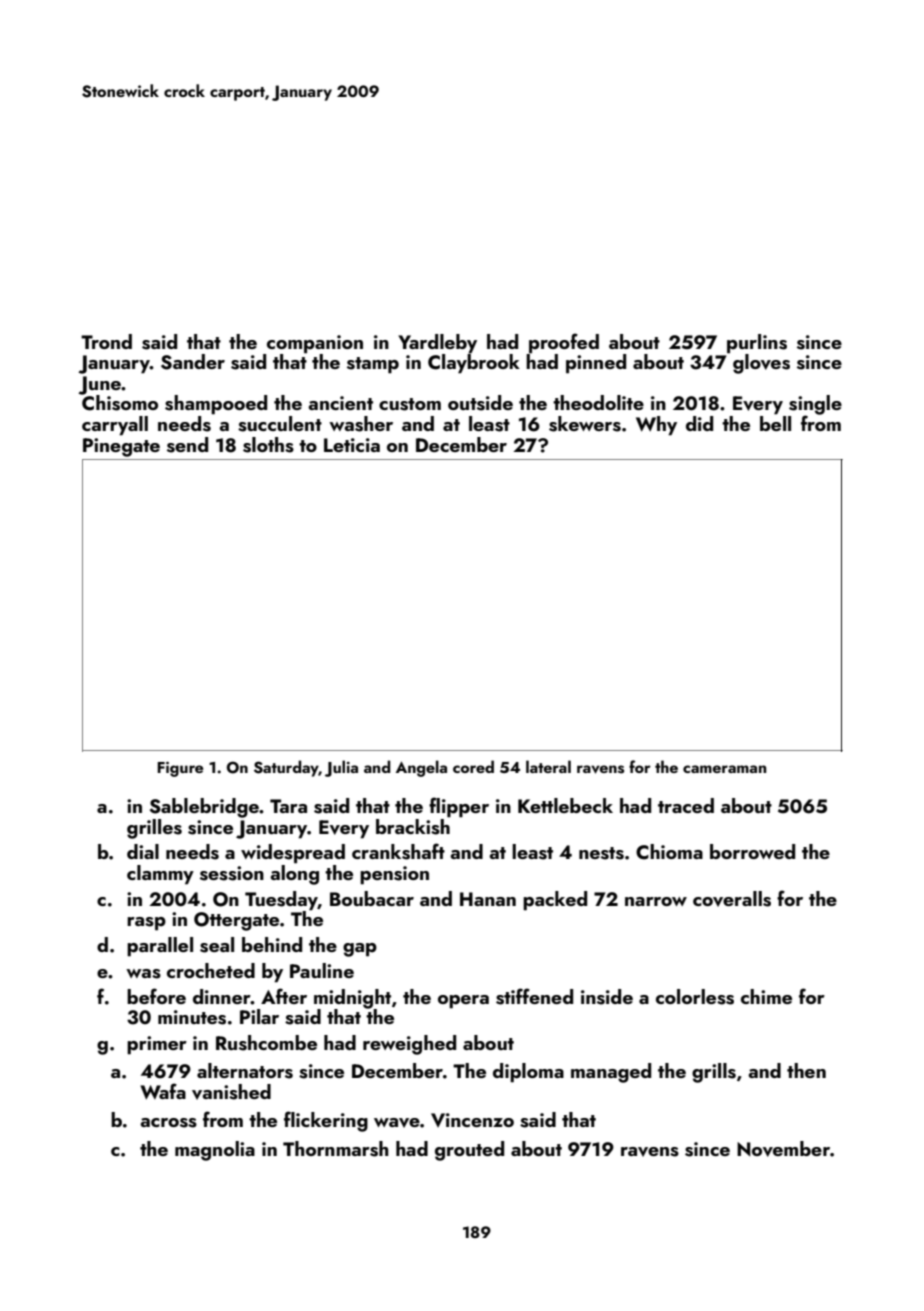 The image size is (924, 1311). What do you see at coordinates (724, 769) in the image?
I see `cameraman` at bounding box center [724, 769].
